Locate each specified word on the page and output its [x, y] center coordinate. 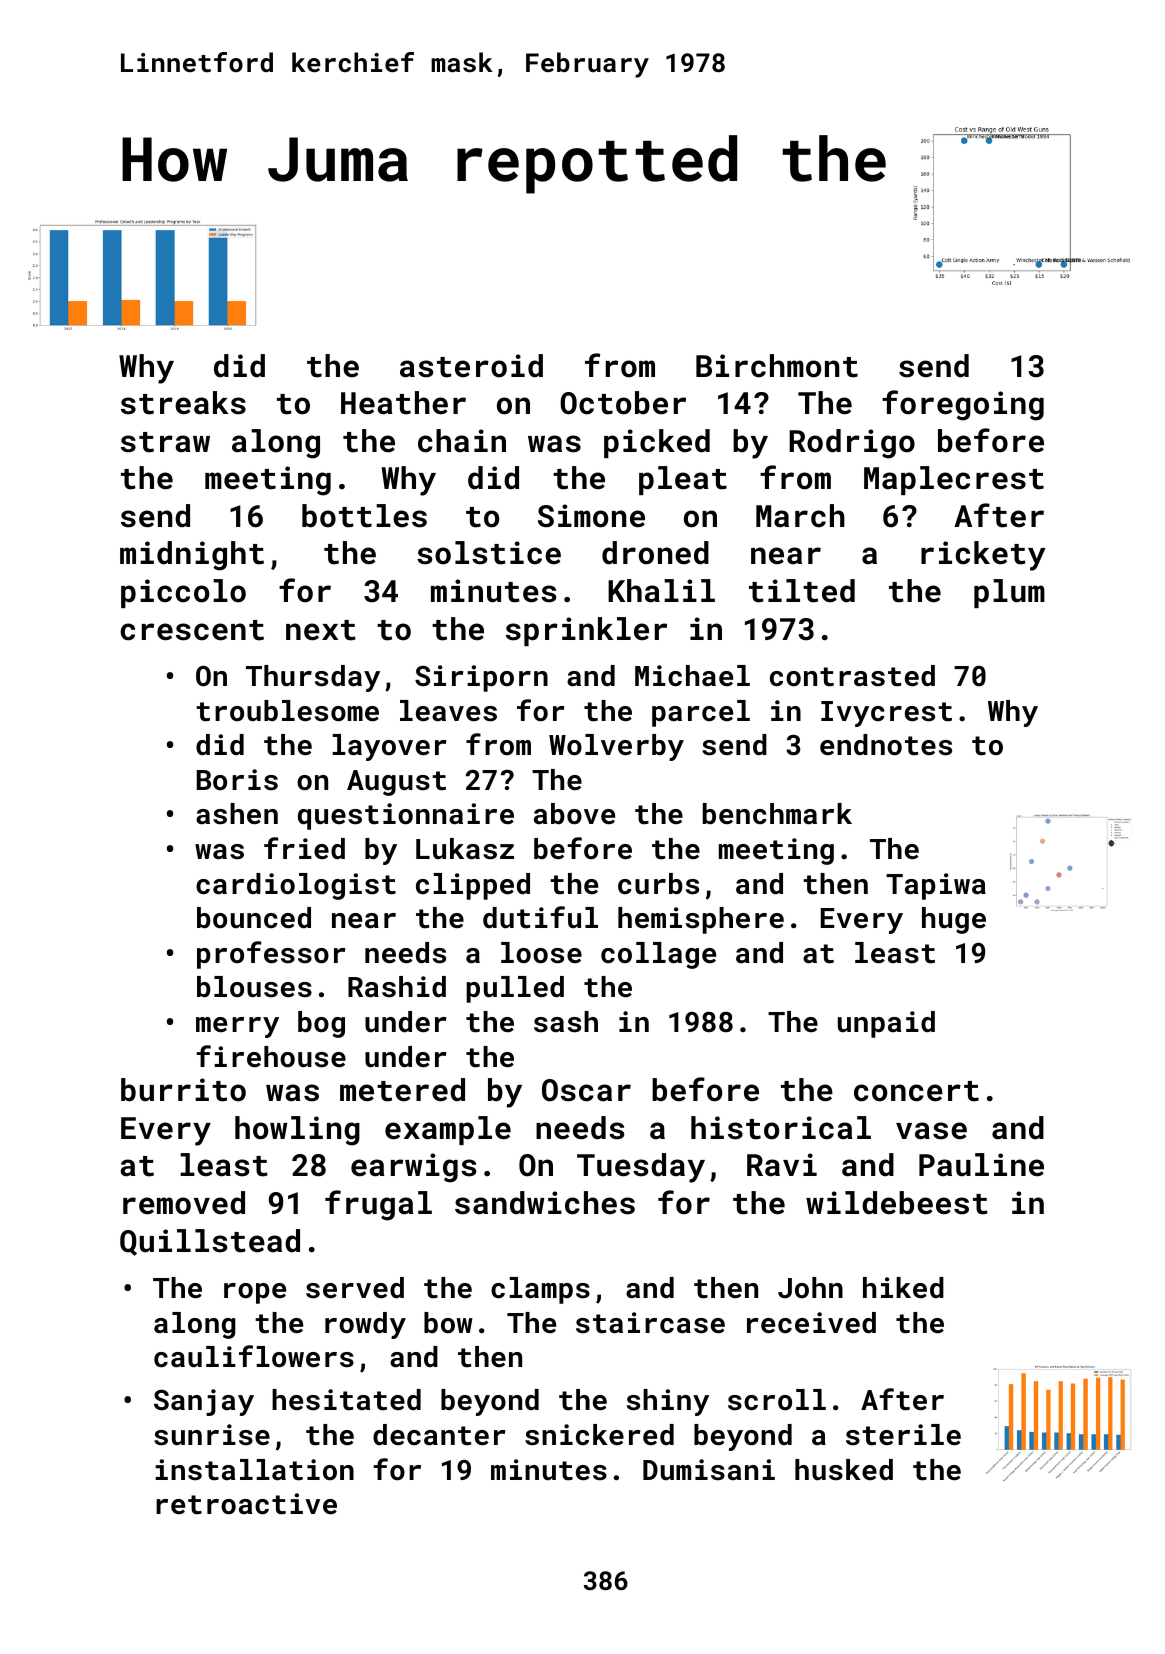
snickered [599, 1435]
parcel [701, 713]
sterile [903, 1435]
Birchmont [777, 366]
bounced [254, 918]
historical [781, 1128]
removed [184, 1203]
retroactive [246, 1504]
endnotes [886, 745]
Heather [403, 403]
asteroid [471, 366]
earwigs [413, 1168]
